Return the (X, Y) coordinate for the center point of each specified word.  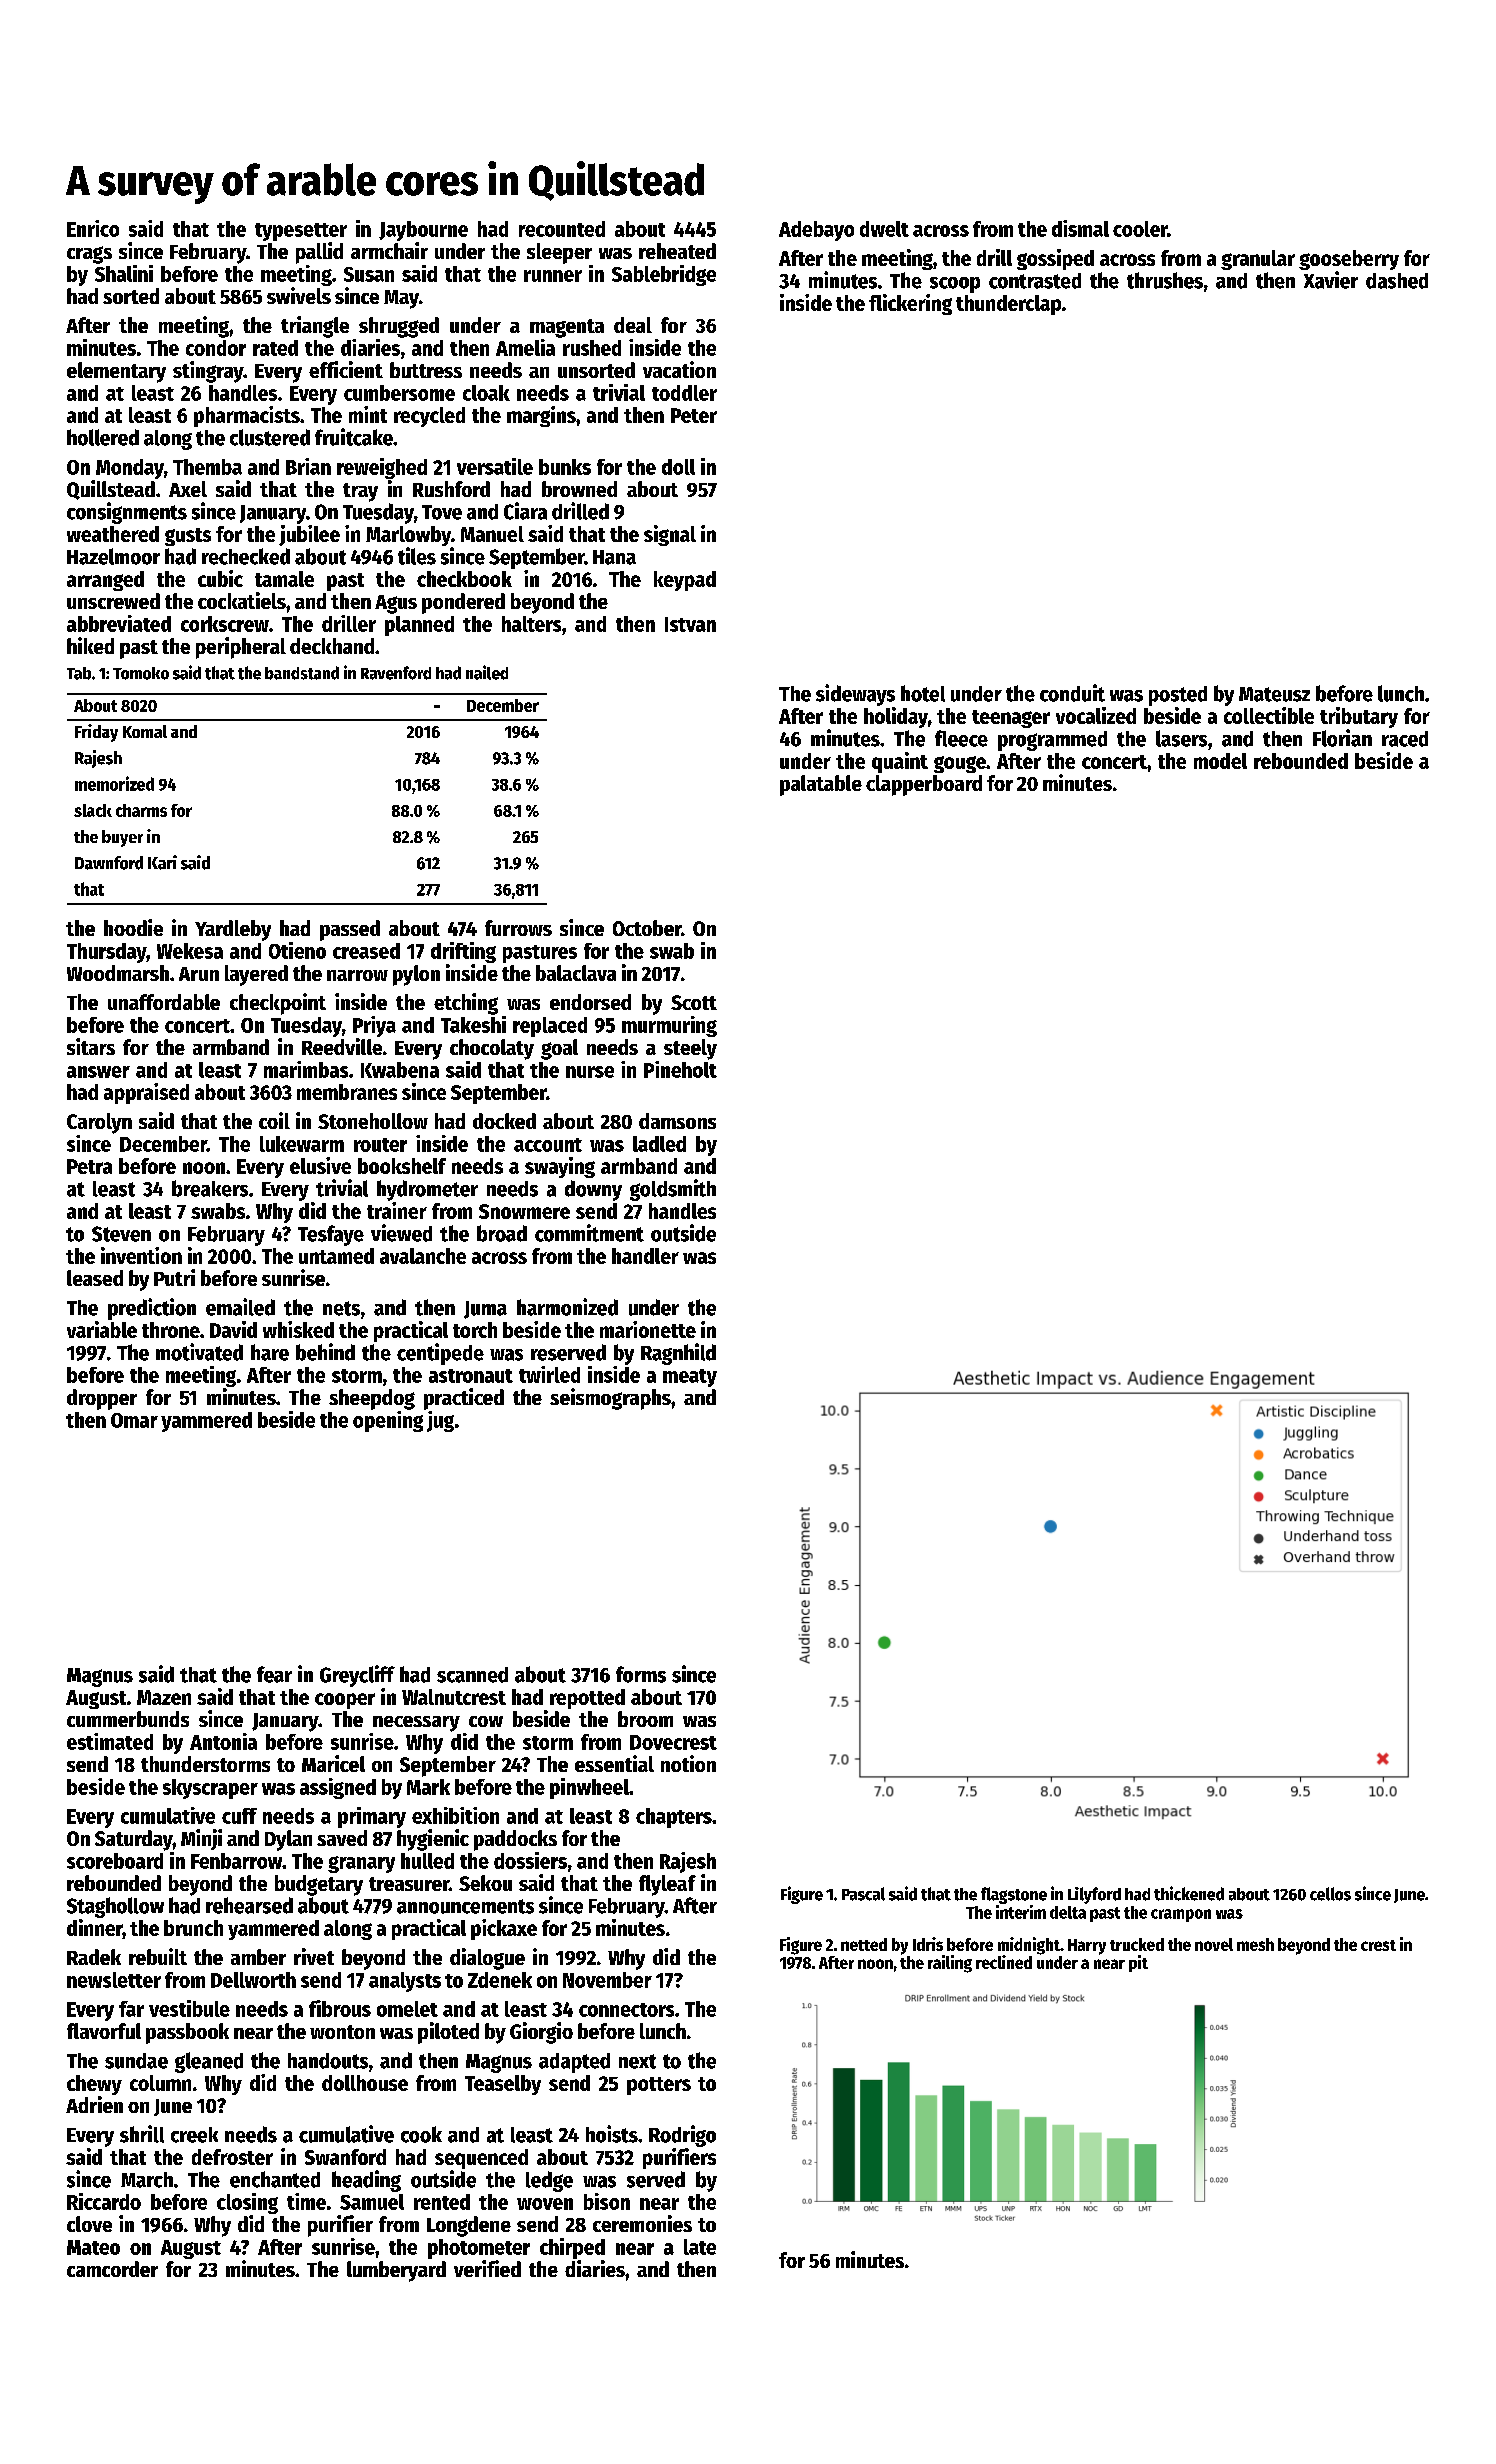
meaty (690, 1378)
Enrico (93, 228)
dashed (1397, 281)
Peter (694, 415)
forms (641, 1674)
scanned (472, 1675)
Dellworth (253, 1980)
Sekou (485, 1883)
